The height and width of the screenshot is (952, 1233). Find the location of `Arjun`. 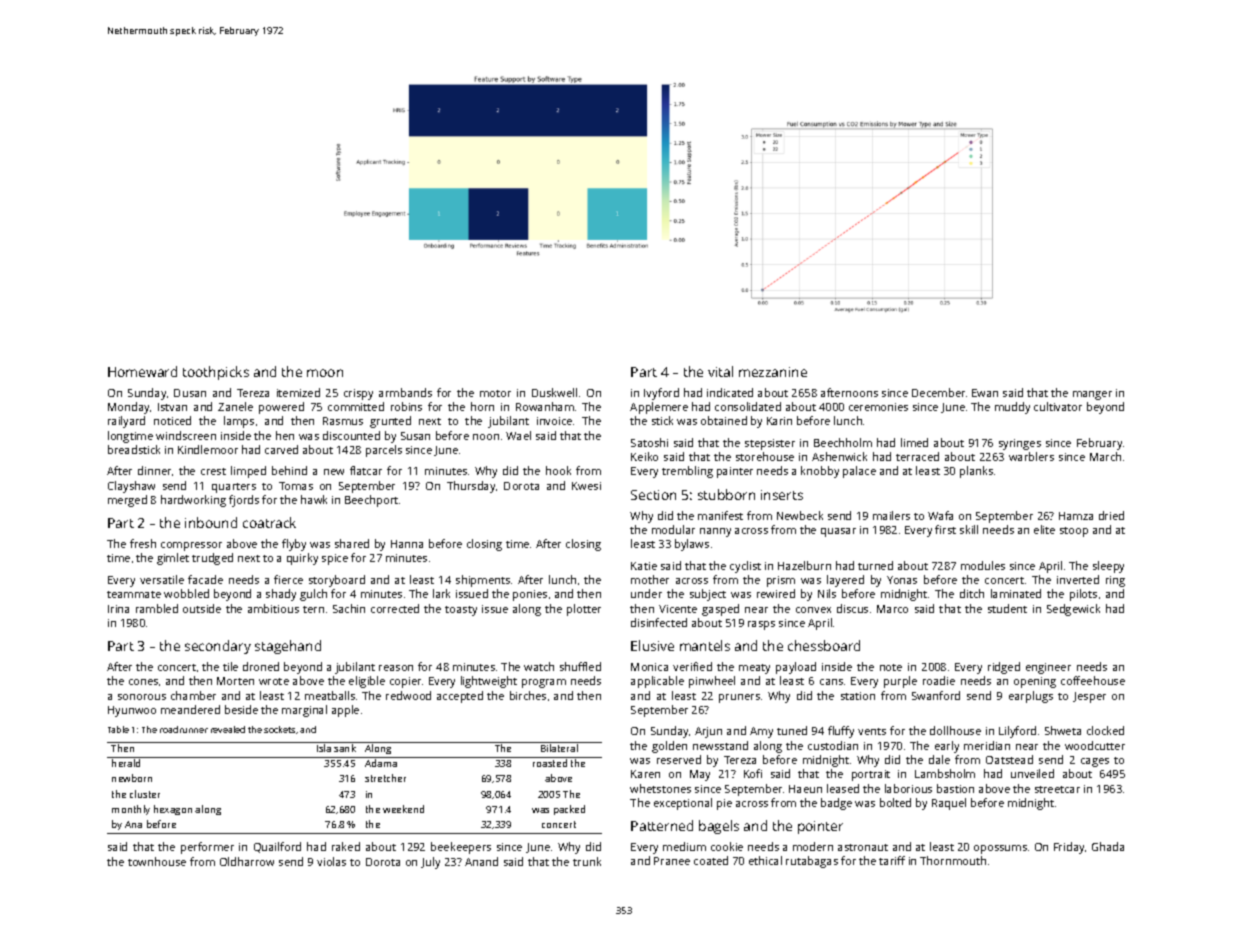

Arjun is located at coordinates (708, 732).
